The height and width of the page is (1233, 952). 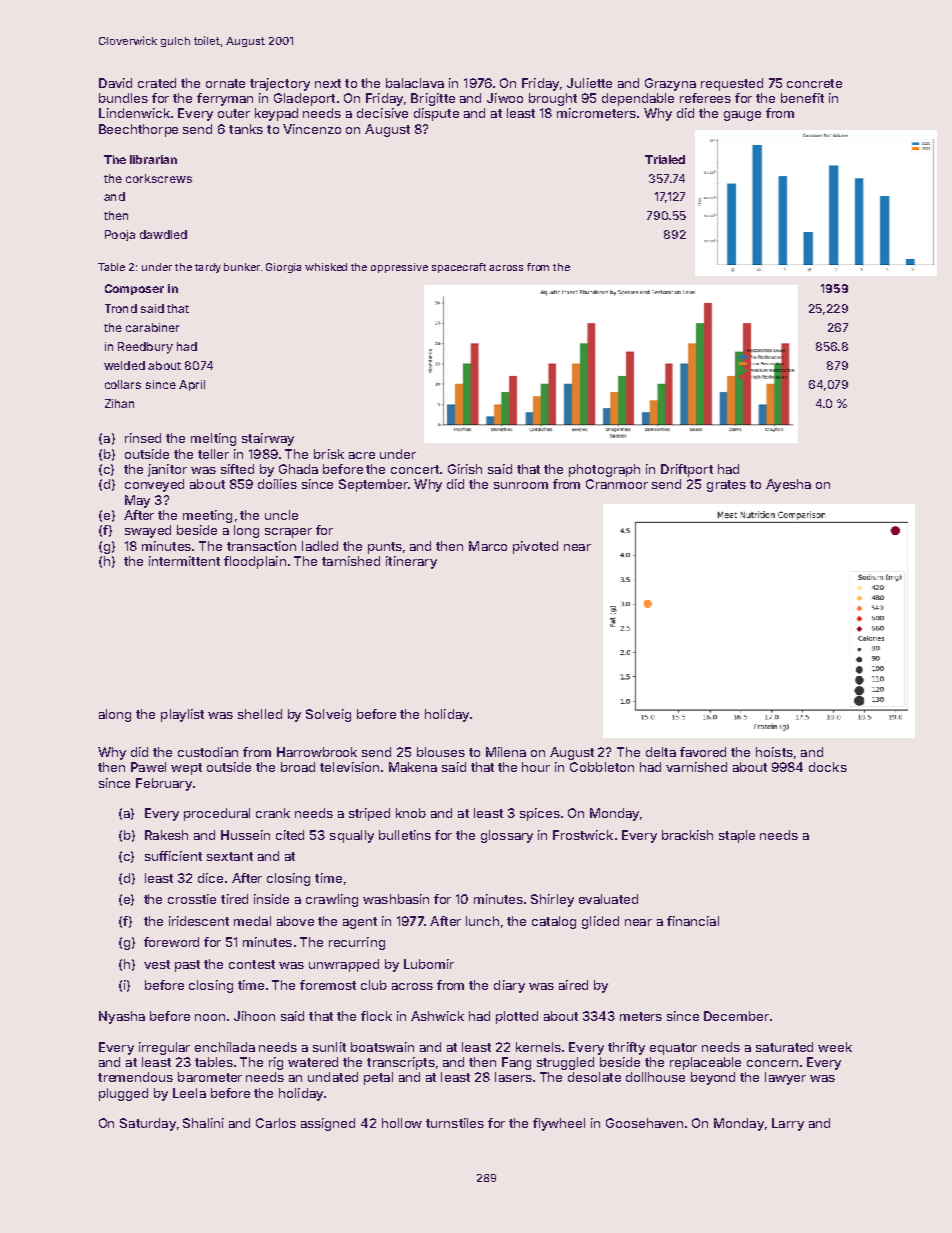 What do you see at coordinates (138, 130) in the page?
I see `Beechthorpe` at bounding box center [138, 130].
